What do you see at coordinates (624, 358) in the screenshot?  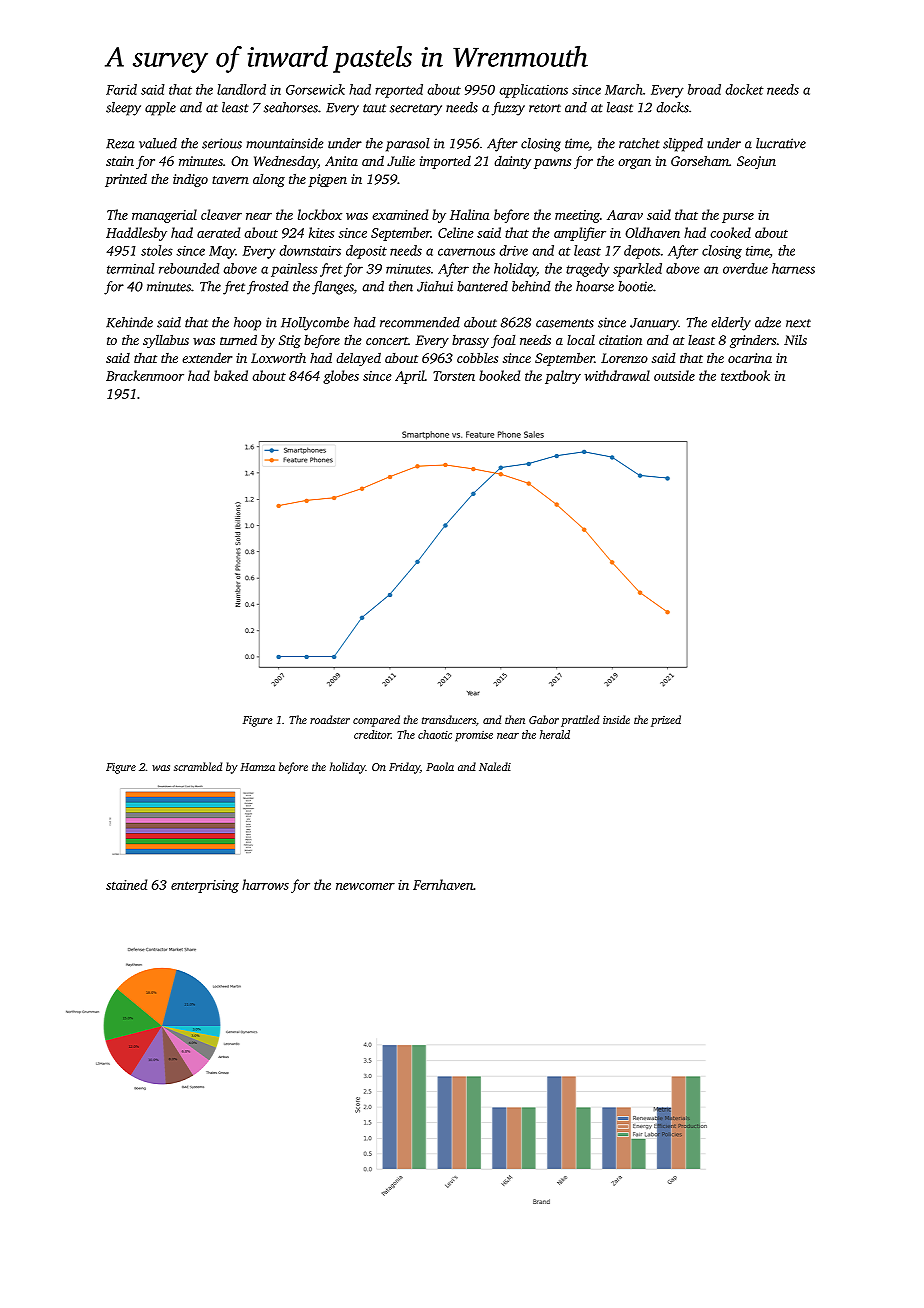 I see `Lorenzo` at bounding box center [624, 358].
